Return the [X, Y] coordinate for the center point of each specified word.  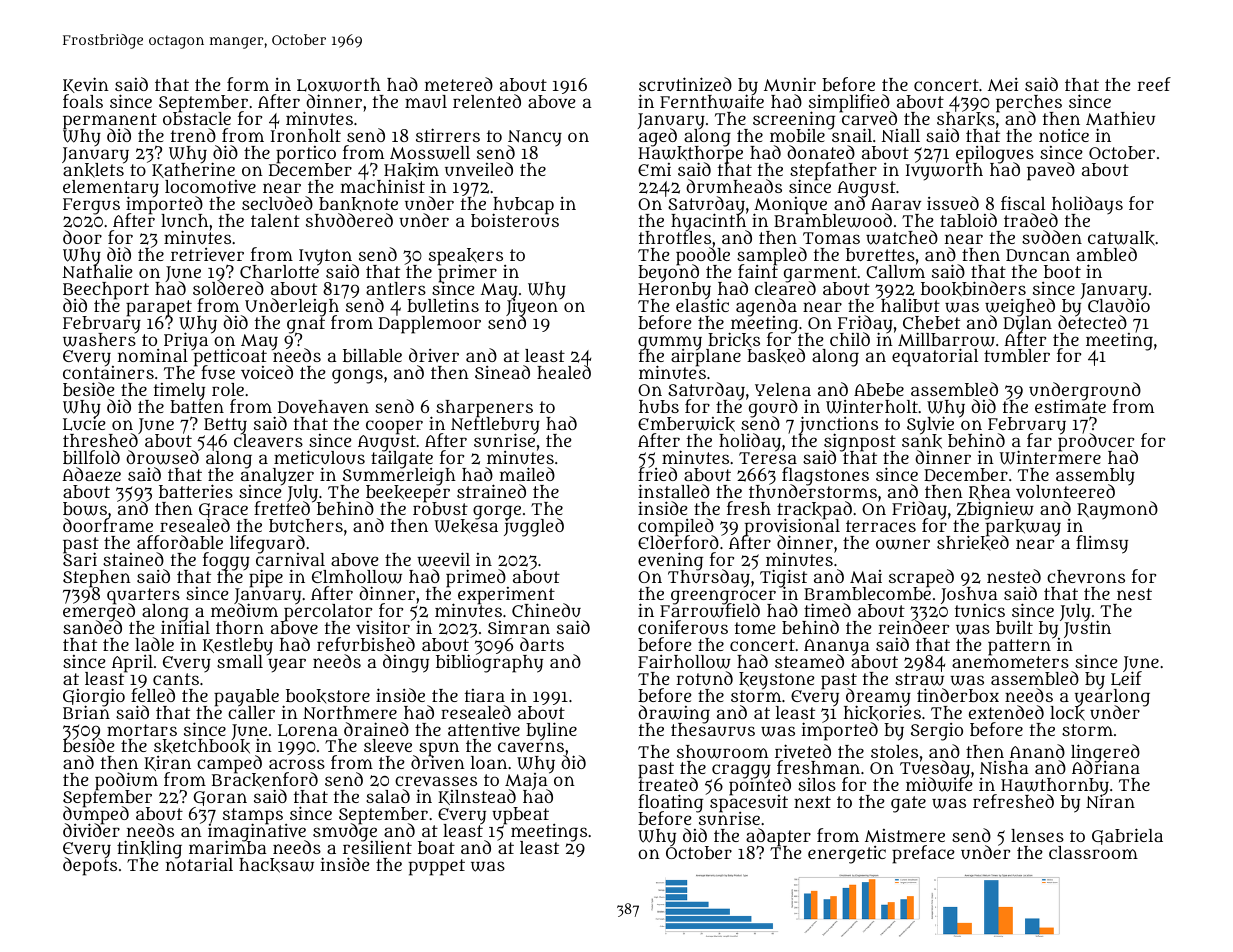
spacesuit [749, 804]
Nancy [535, 138]
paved [1051, 171]
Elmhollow [357, 577]
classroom [1093, 852]
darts [542, 644]
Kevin [86, 85]
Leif [1126, 679]
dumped [96, 816]
